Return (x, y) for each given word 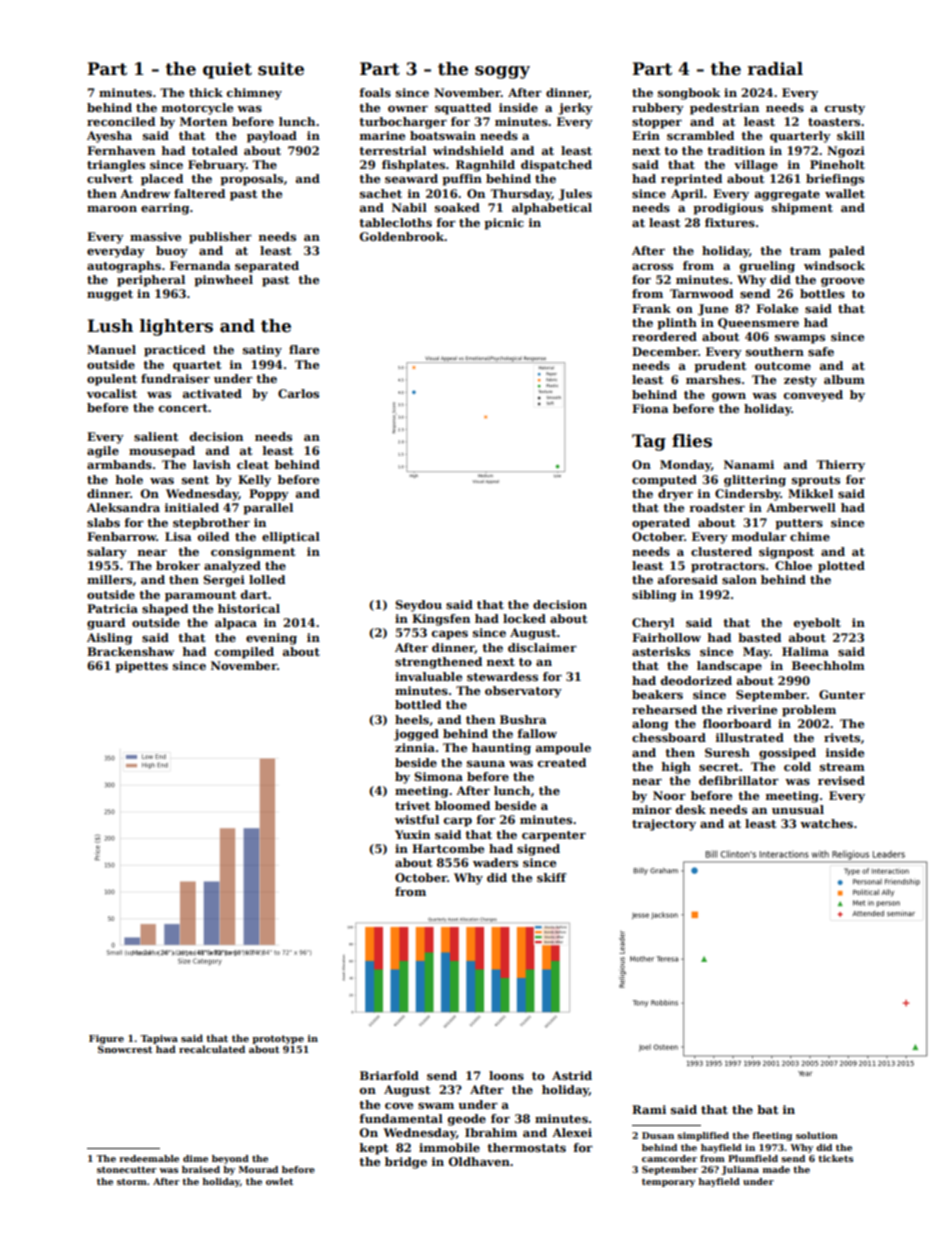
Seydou (418, 606)
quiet (227, 70)
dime (195, 1158)
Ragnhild (485, 166)
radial (775, 69)
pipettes (141, 667)
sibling (654, 596)
